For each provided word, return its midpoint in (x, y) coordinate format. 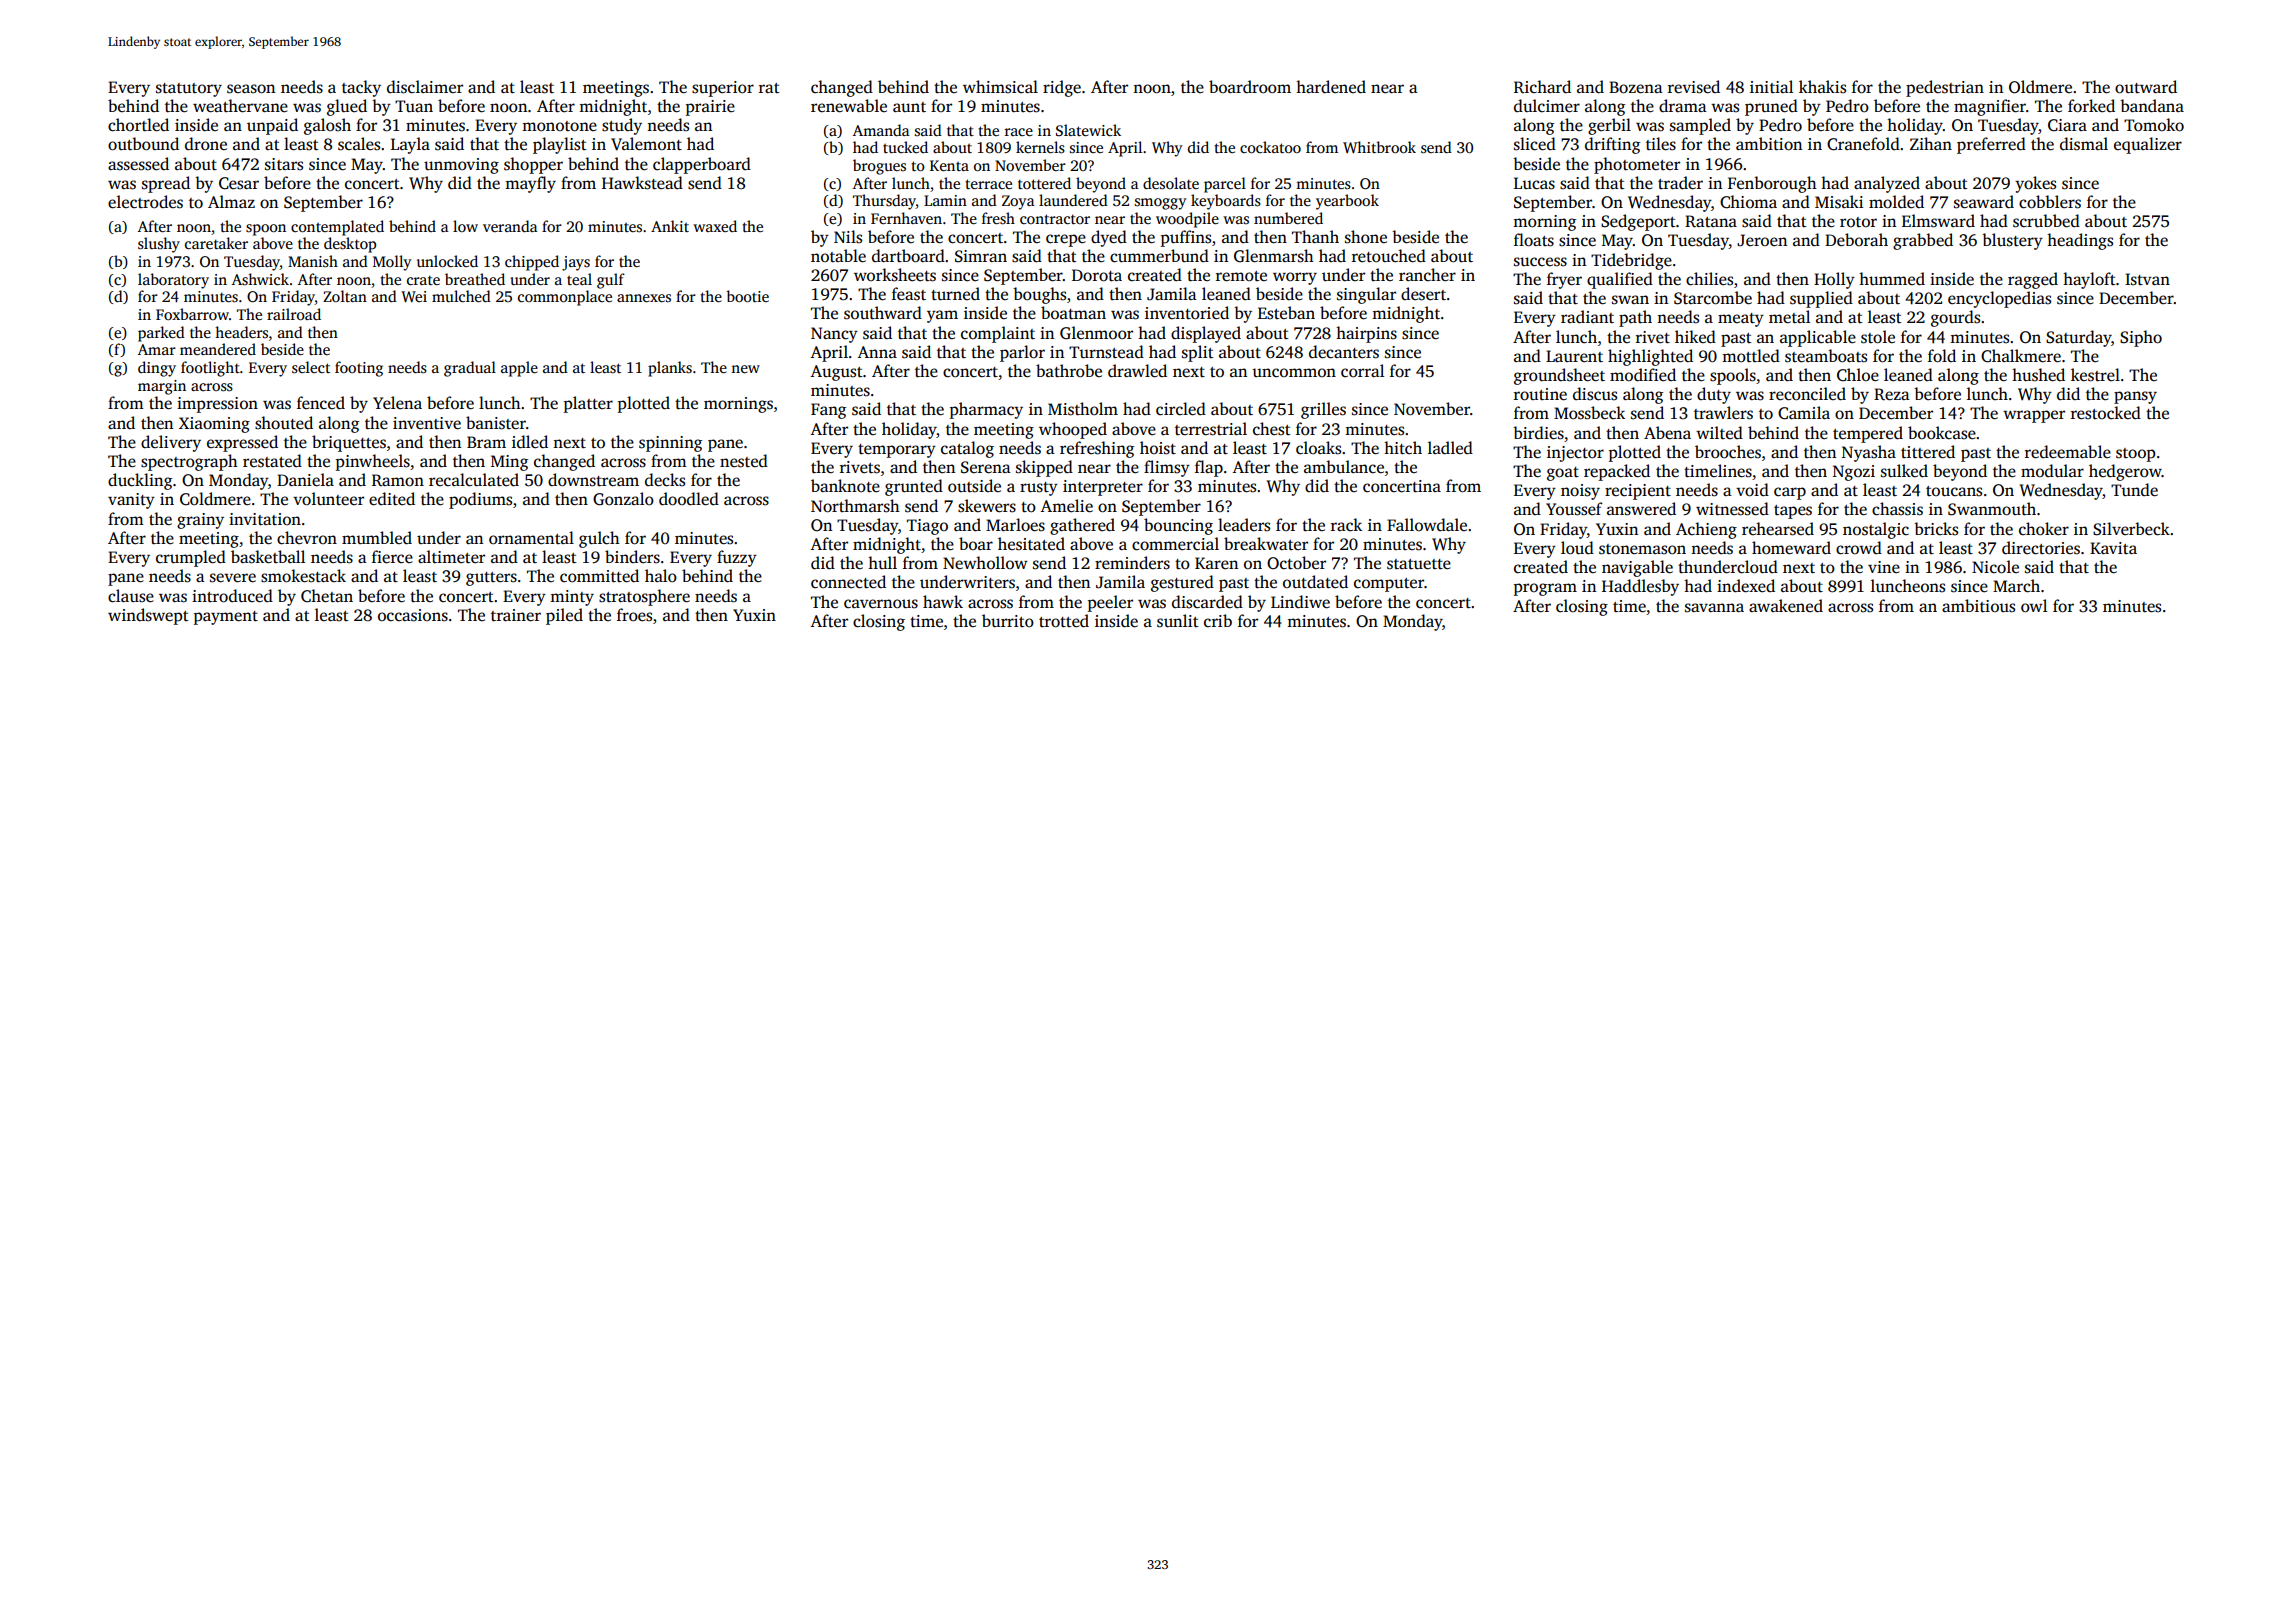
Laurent (1574, 356)
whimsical (1000, 87)
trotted (1064, 621)
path (1635, 318)
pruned (1771, 107)
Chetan (327, 596)
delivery (171, 443)
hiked (1695, 336)
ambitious (1978, 606)
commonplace (565, 298)
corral (1362, 371)
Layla (410, 145)
